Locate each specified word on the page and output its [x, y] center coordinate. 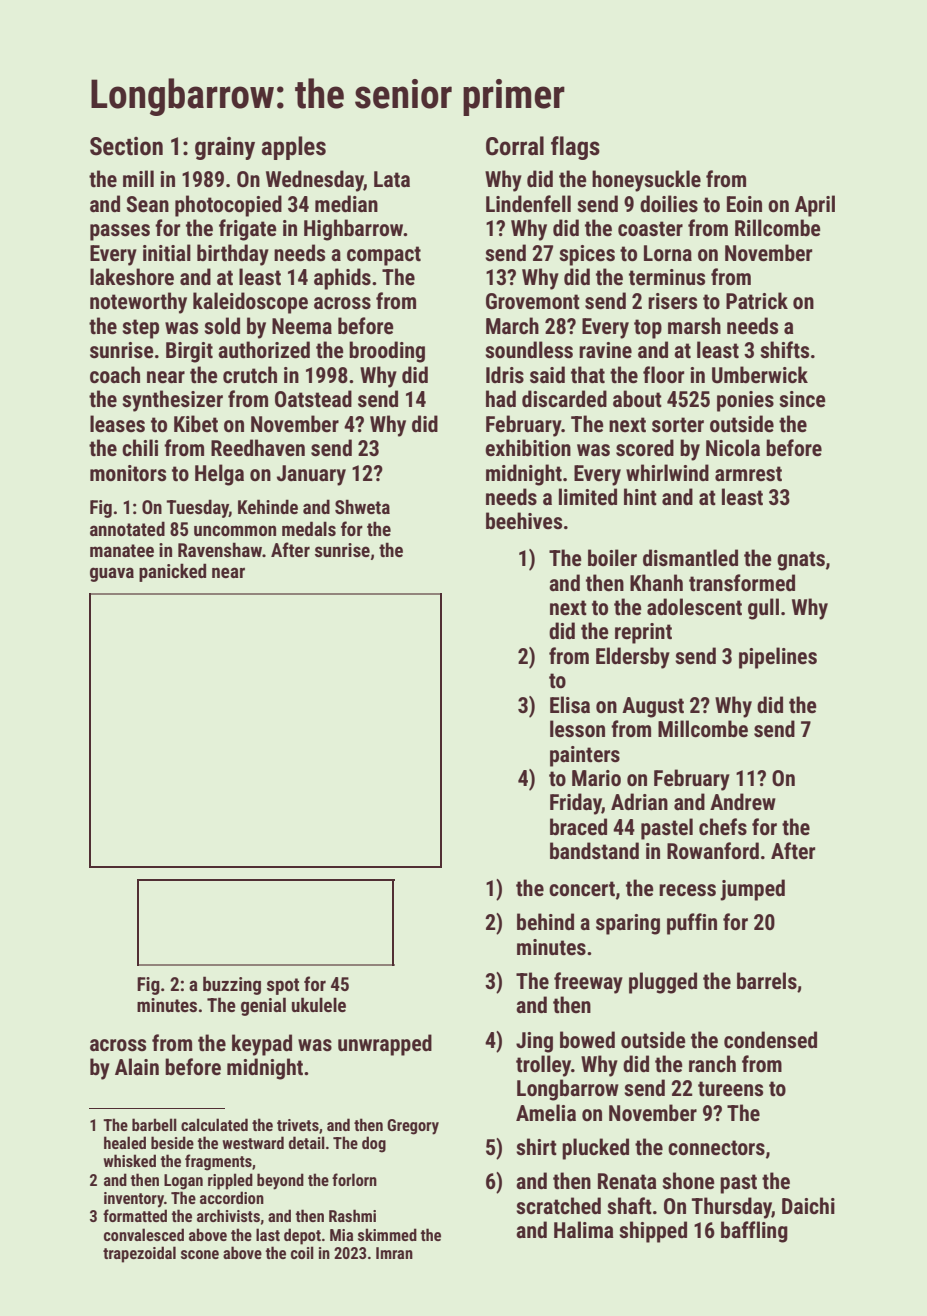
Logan [183, 1182]
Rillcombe [778, 227]
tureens [730, 1089]
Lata [392, 179]
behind [545, 922]
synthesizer [172, 401]
